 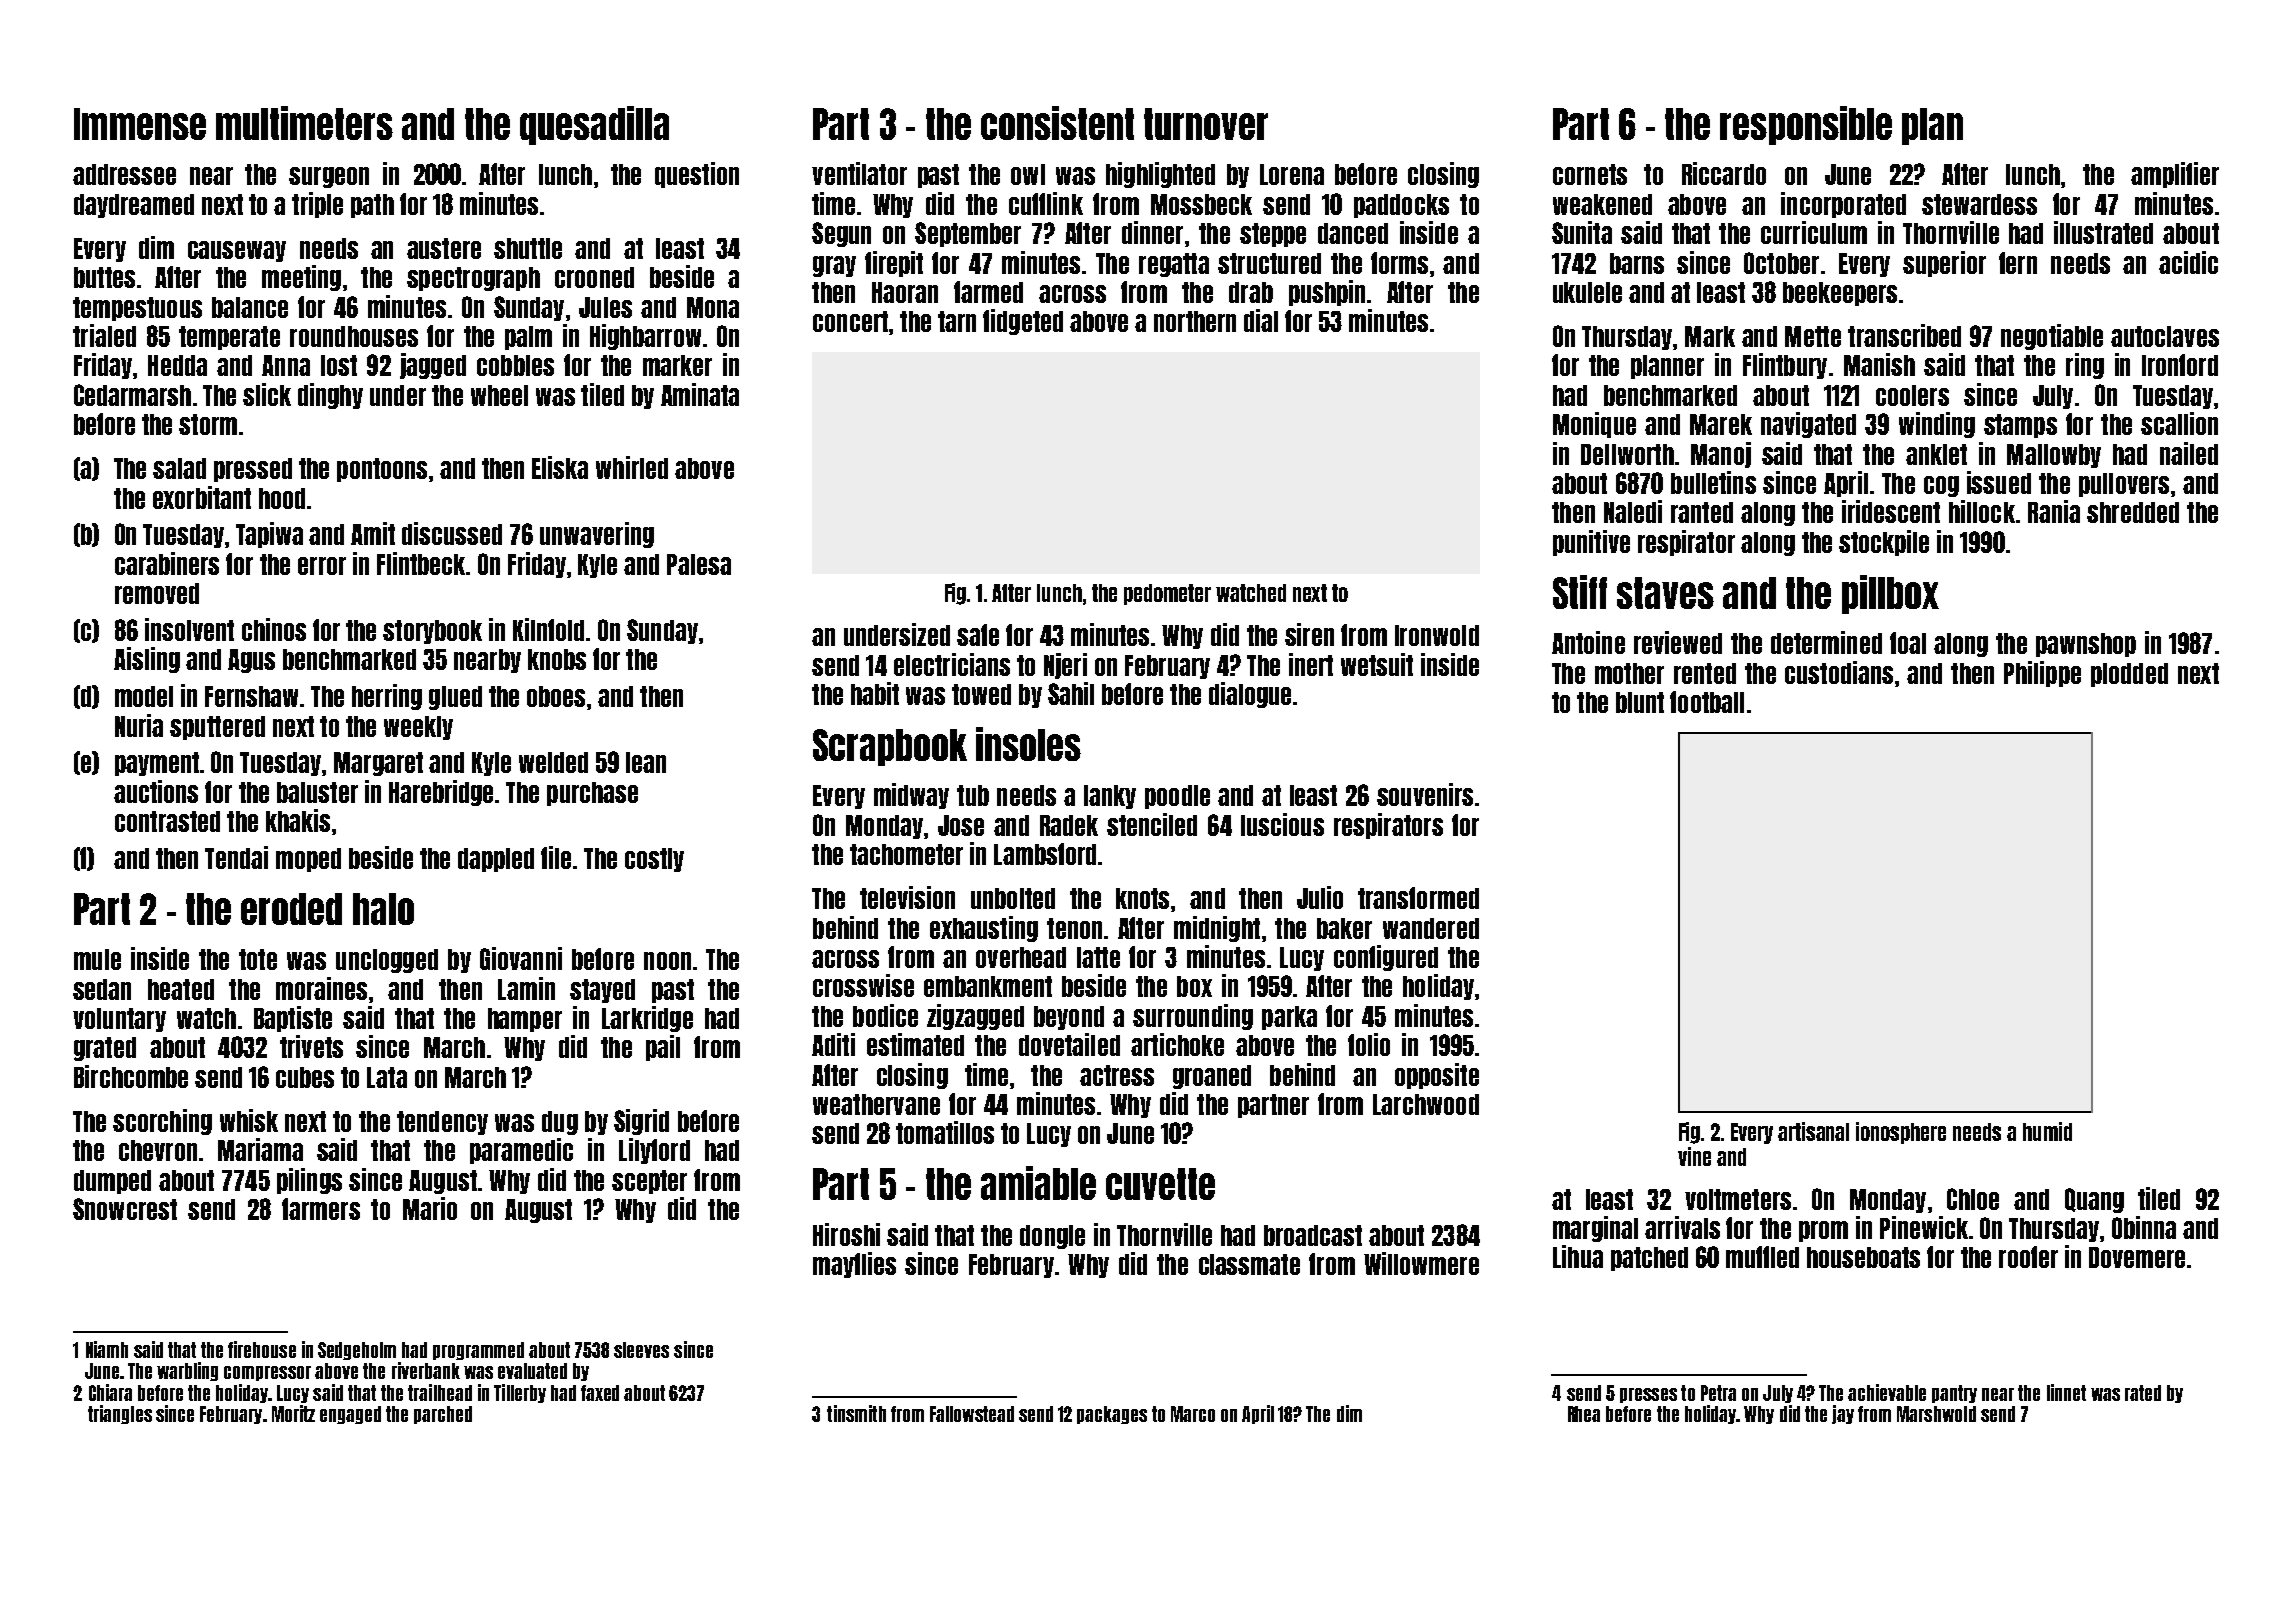 I want to click on cufflink, so click(x=1046, y=203).
